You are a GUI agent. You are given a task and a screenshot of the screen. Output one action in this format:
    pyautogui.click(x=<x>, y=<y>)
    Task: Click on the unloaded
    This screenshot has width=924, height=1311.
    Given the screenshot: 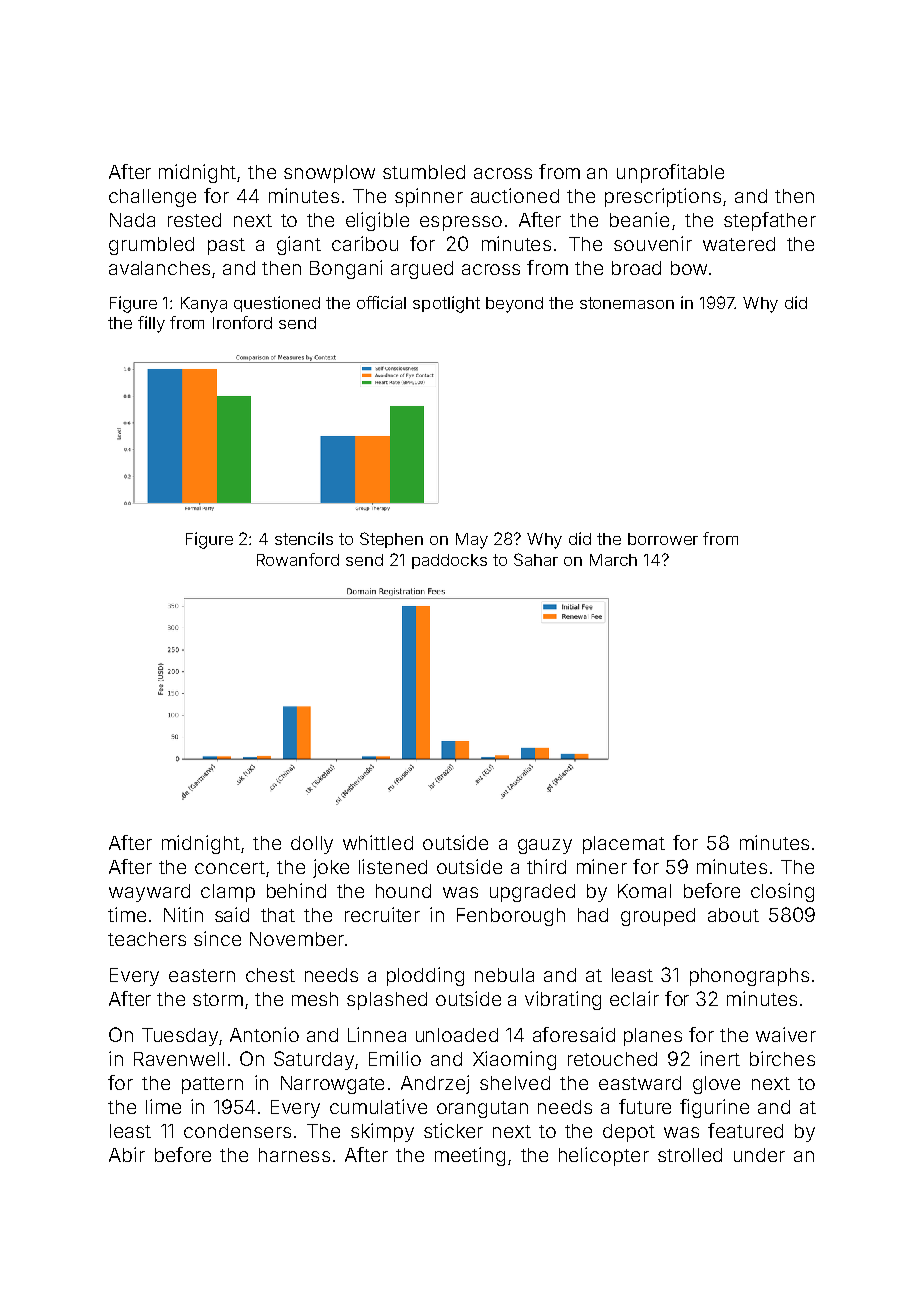 What is the action you would take?
    pyautogui.click(x=457, y=1035)
